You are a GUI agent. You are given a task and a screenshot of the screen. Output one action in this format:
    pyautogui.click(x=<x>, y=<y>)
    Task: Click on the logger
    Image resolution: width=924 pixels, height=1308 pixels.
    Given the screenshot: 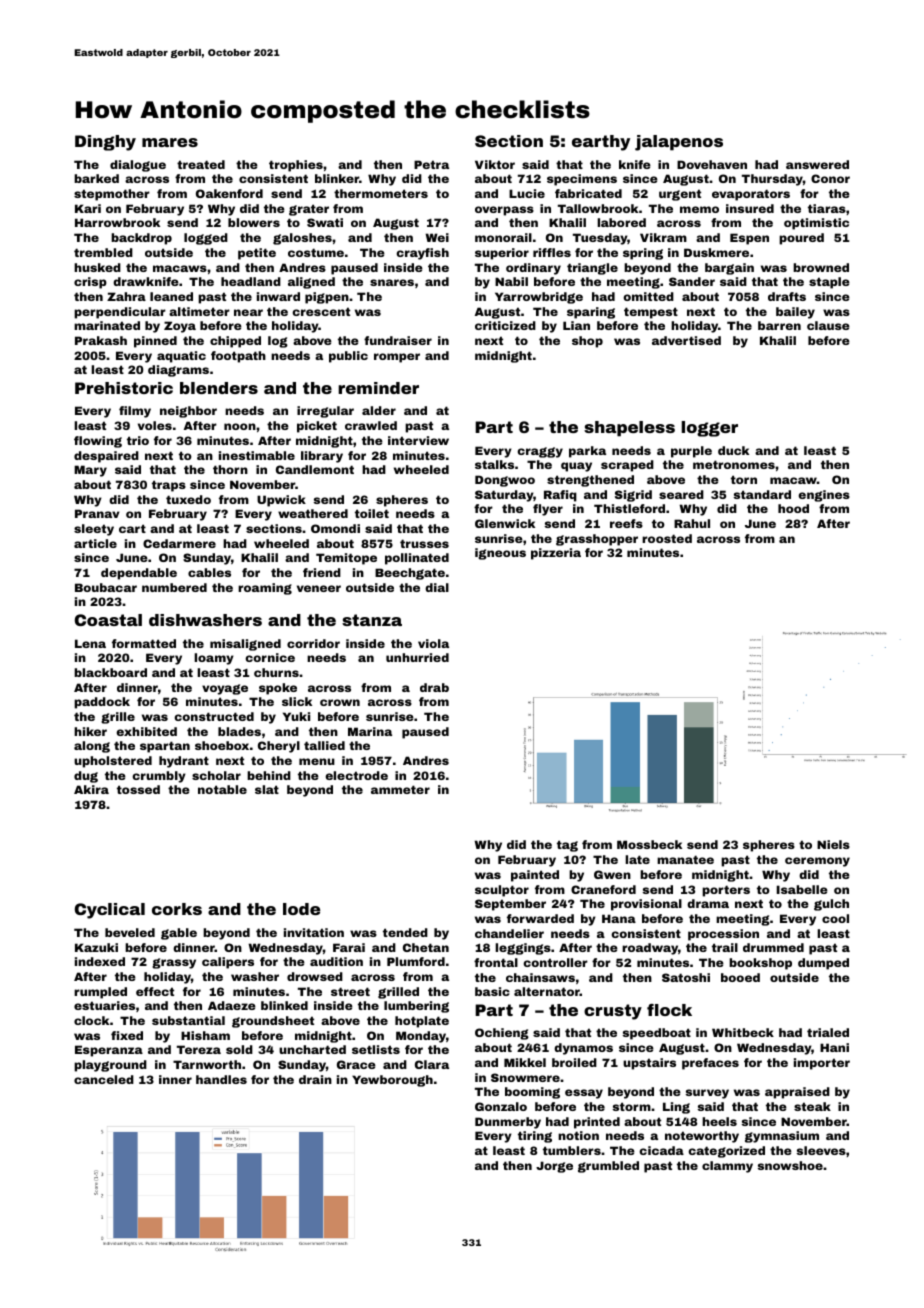 What is the action you would take?
    pyautogui.click(x=710, y=429)
